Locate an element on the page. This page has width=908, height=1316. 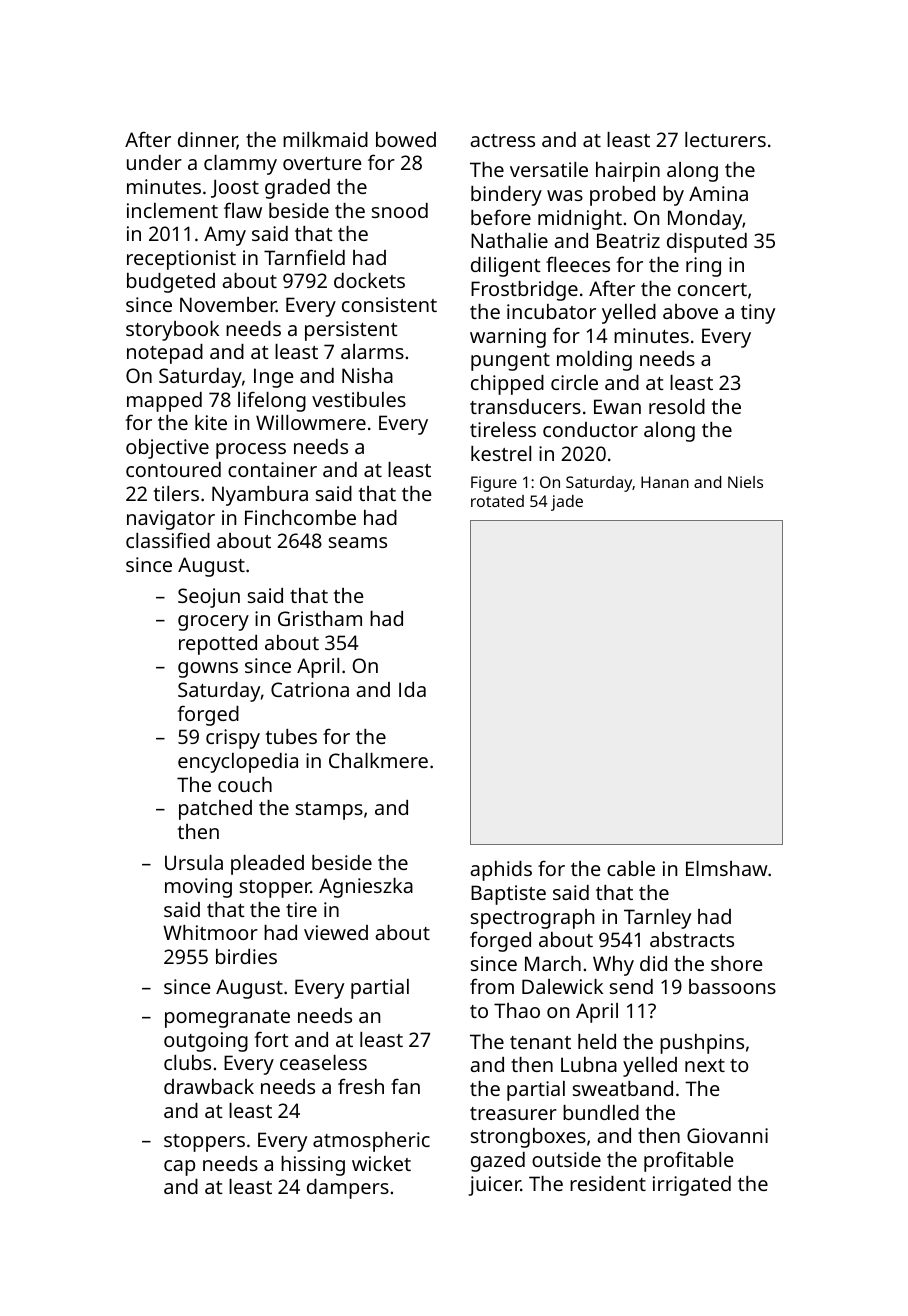
Elmshaw is located at coordinates (727, 868).
